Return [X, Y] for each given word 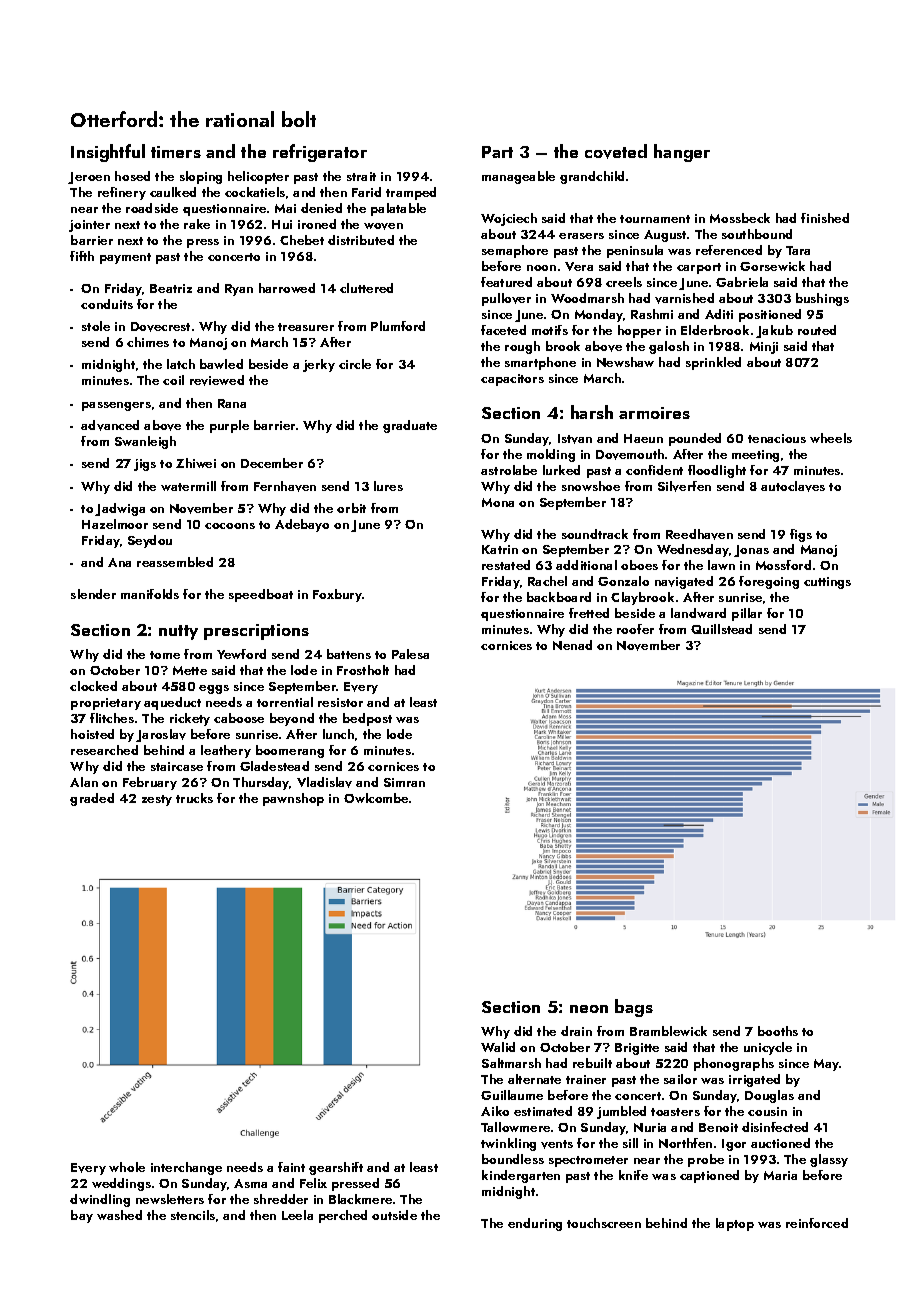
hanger [682, 153]
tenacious [777, 438]
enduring [535, 1224]
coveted [616, 151]
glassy [829, 1160]
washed [119, 1215]
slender [93, 594]
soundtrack [595, 534]
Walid [498, 1047]
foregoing [769, 582]
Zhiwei [196, 463]
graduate [410, 426]
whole [127, 1167]
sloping [201, 177]
